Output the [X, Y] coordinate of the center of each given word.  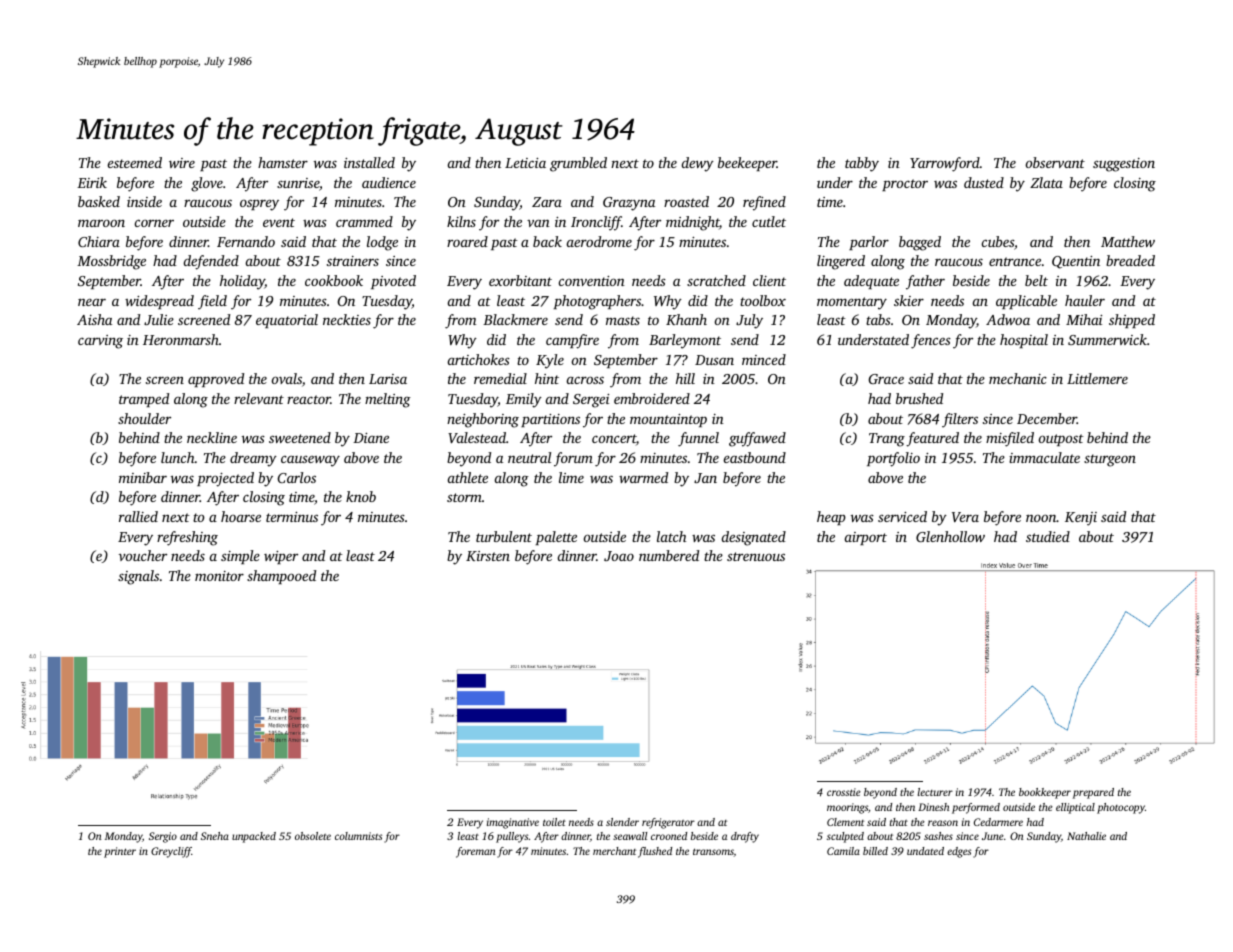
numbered [669, 555]
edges [959, 852]
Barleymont [685, 341]
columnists [358, 836]
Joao [619, 556]
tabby [862, 164]
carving [100, 342]
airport [866, 538]
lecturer [935, 792]
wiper [281, 557]
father [925, 282]
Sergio [163, 837]
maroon [101, 223]
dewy [698, 164]
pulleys [512, 837]
